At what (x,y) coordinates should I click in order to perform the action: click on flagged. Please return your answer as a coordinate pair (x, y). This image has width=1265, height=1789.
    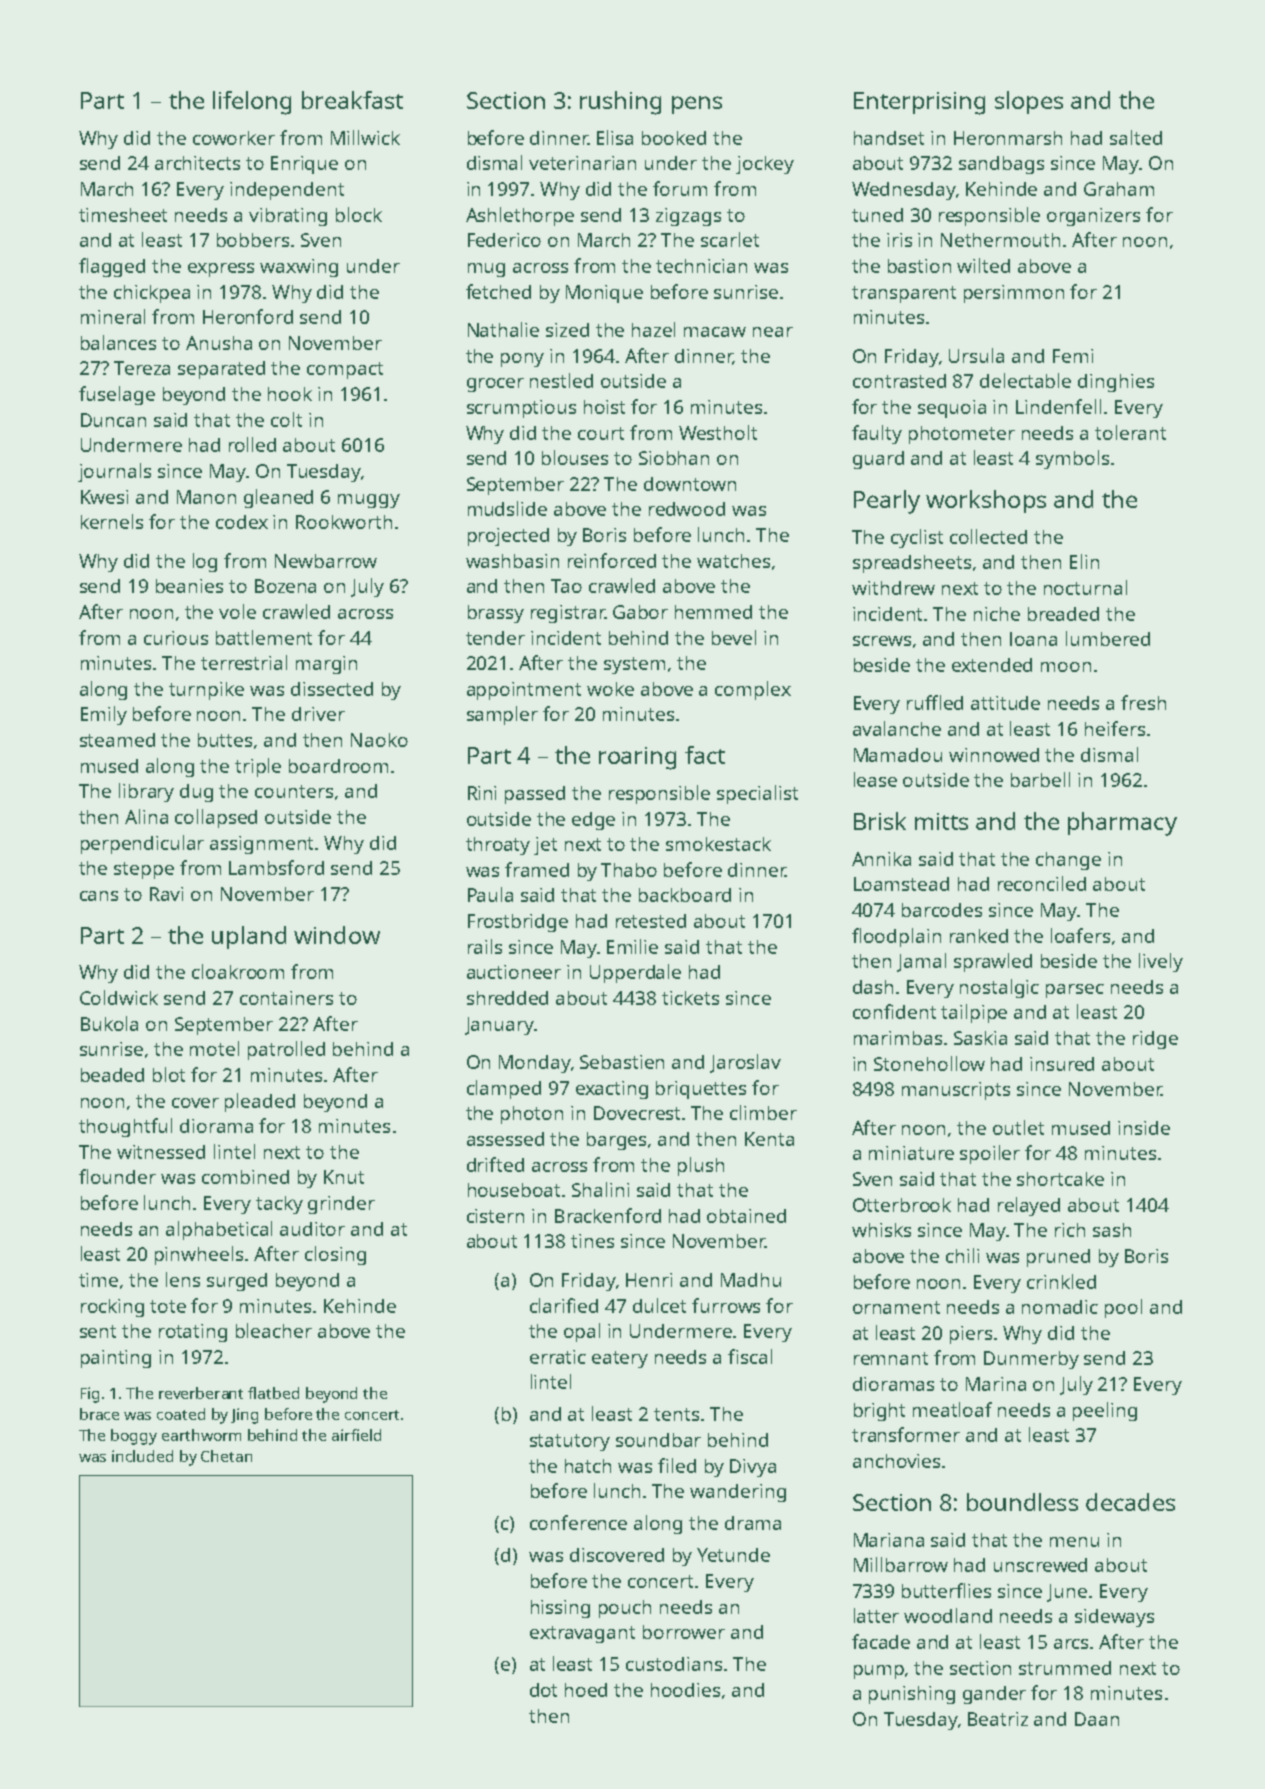
    Looking at the image, I should click on (112, 267).
